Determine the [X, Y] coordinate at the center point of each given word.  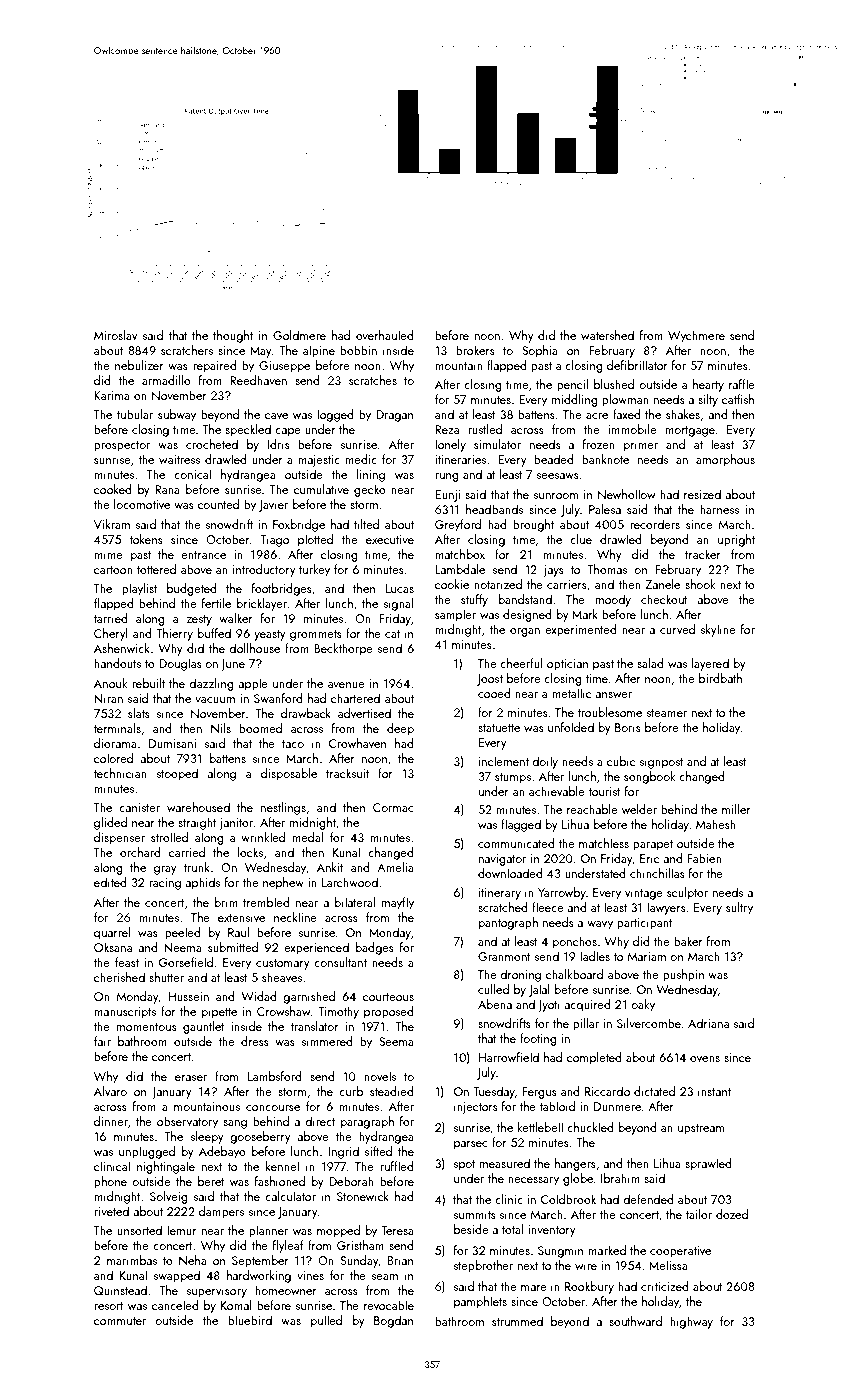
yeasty [270, 635]
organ [525, 632]
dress [255, 1041]
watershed [607, 335]
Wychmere [696, 336]
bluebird [250, 1320]
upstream [701, 1129]
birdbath [720, 678]
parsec [471, 1145]
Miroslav [116, 335]
